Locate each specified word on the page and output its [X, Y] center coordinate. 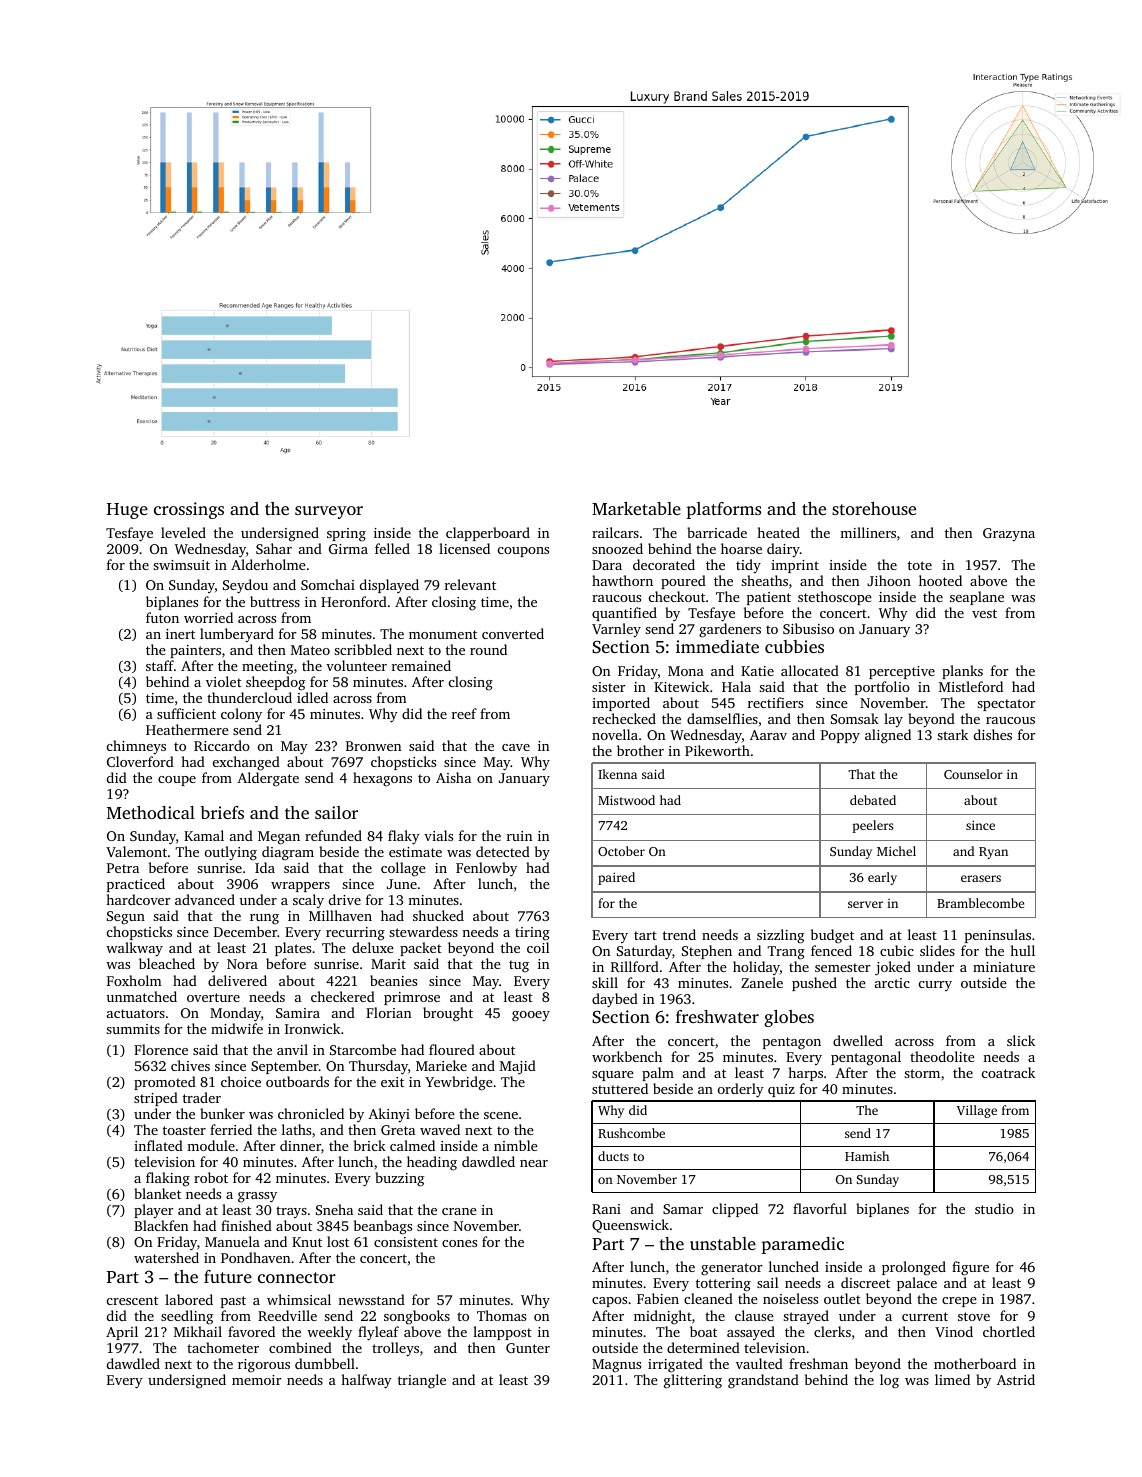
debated [873, 800]
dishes [993, 734]
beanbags [383, 1227]
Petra [123, 868]
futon [162, 617]
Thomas [501, 1315]
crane [459, 1211]
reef [464, 713]
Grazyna [1009, 534]
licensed [464, 548]
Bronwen [373, 746]
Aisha [453, 777]
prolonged [914, 1268]
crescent [132, 1300]
